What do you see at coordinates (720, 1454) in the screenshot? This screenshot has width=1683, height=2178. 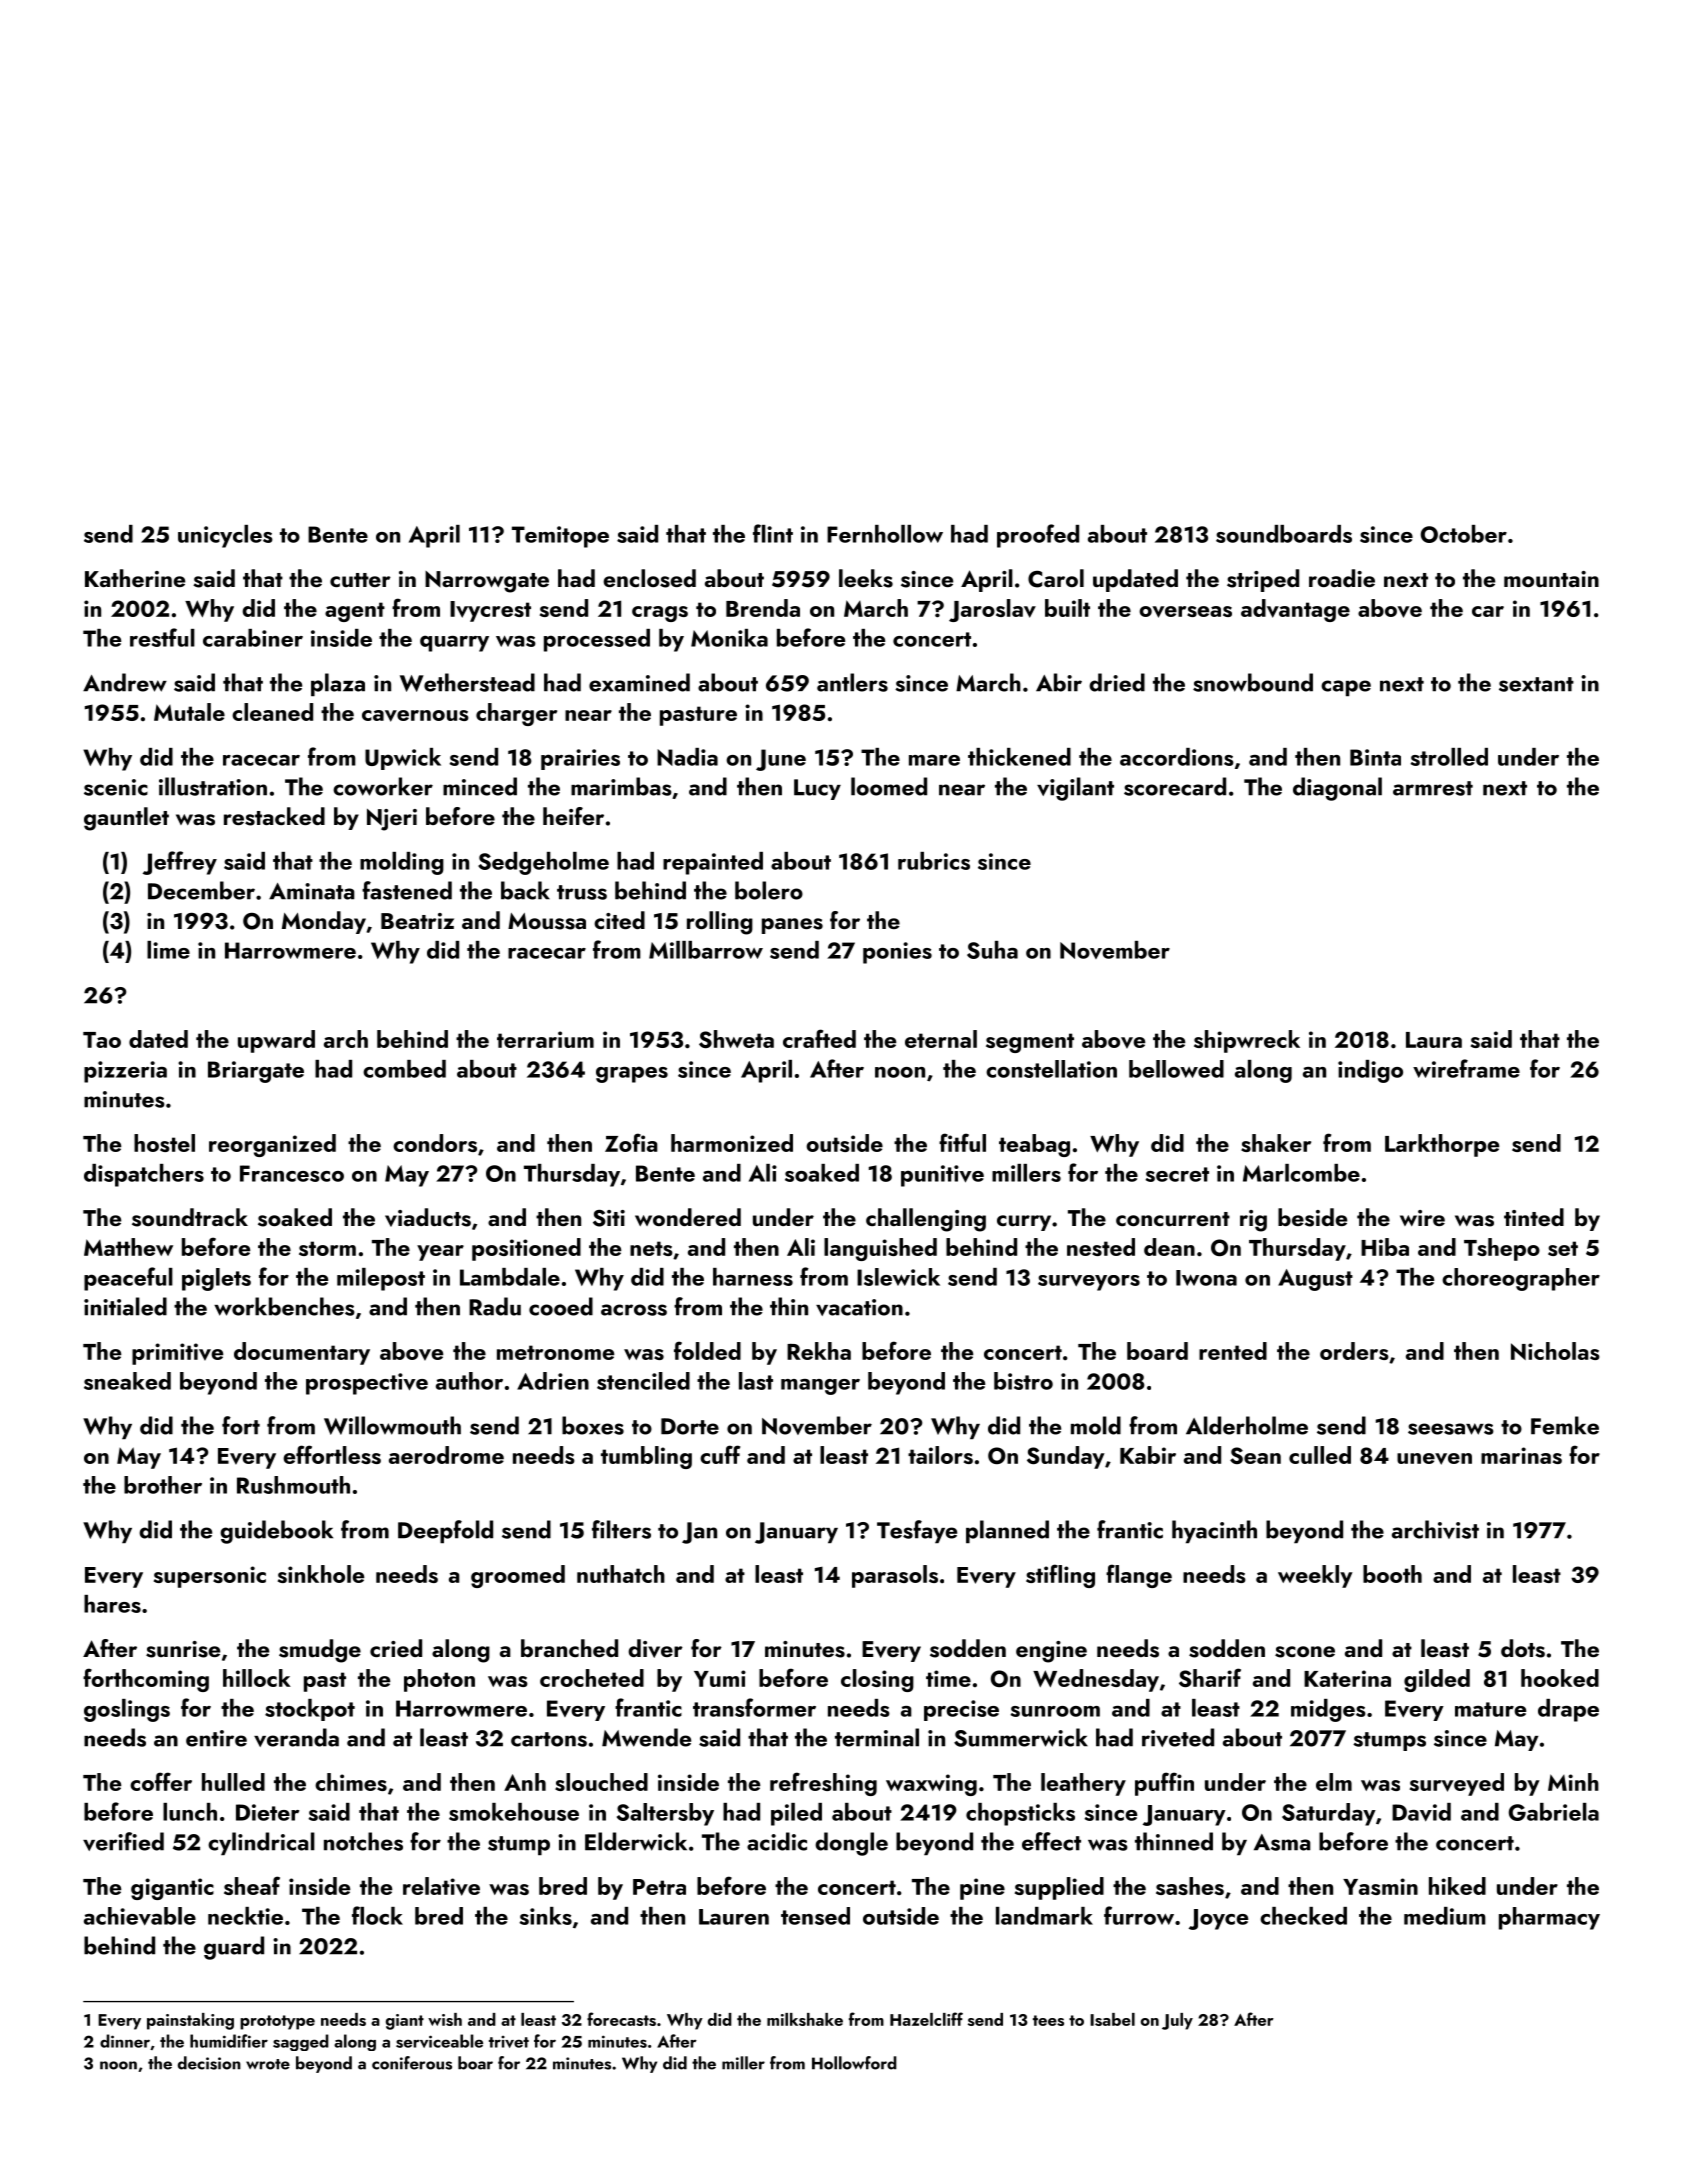 I see `cuff` at bounding box center [720, 1454].
